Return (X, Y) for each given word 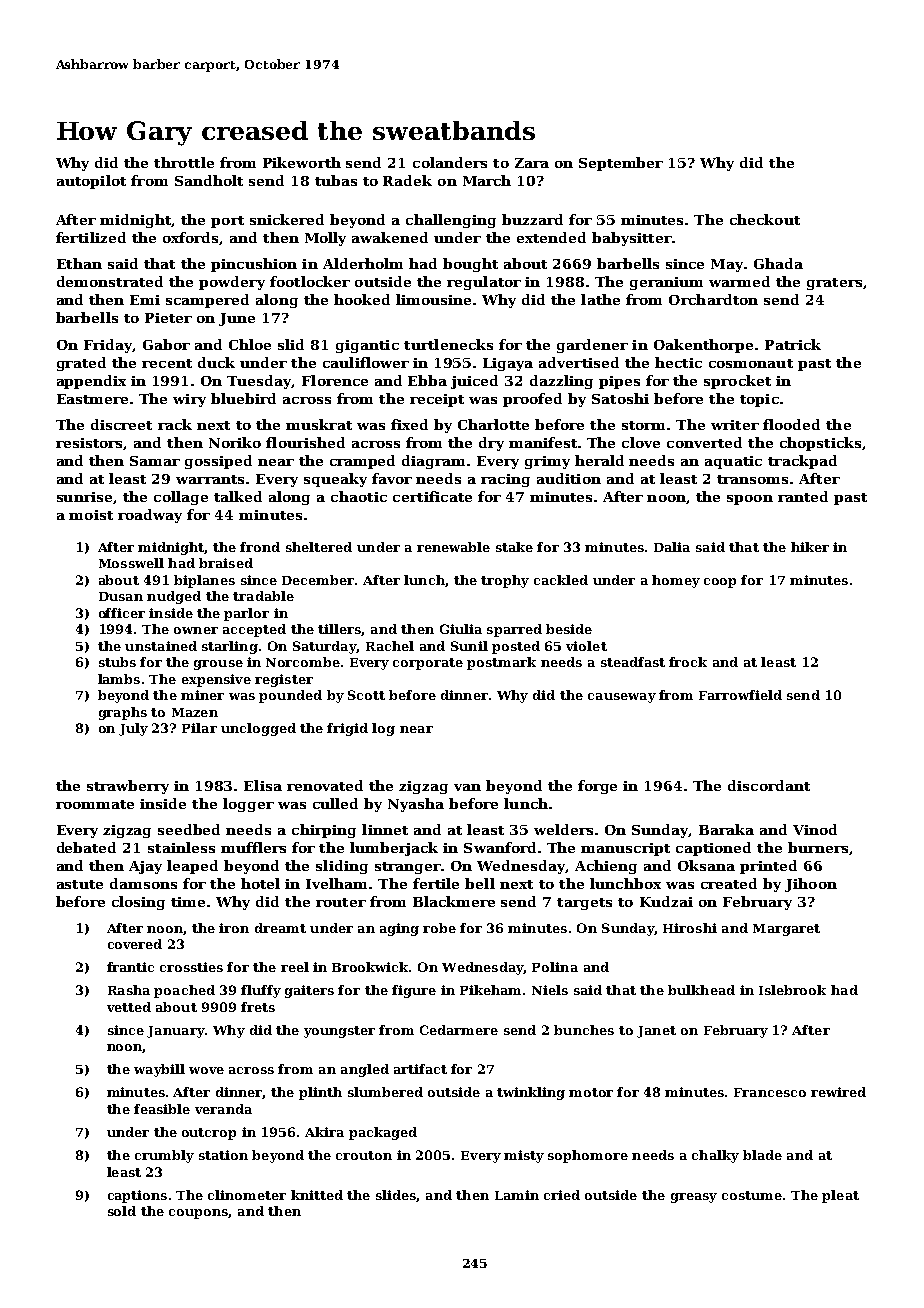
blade (762, 1155)
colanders (450, 162)
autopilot (91, 182)
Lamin (517, 1195)
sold (122, 1211)
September (621, 164)
